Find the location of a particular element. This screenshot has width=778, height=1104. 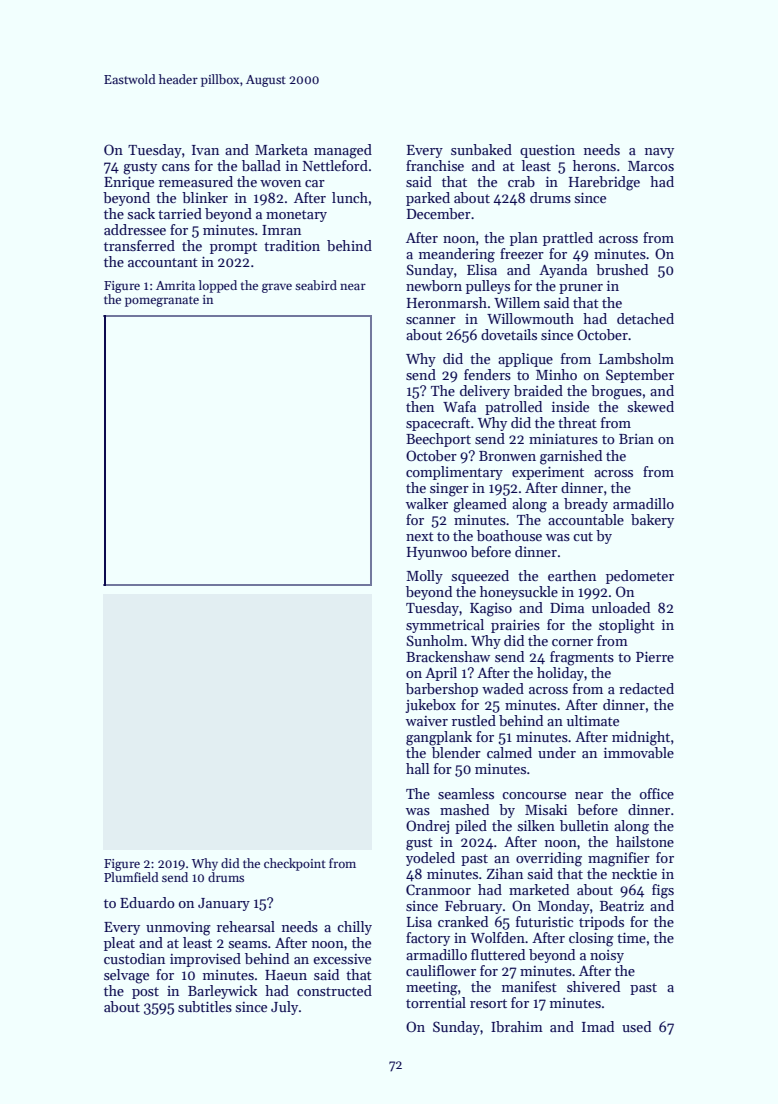

managed is located at coordinates (343, 151).
